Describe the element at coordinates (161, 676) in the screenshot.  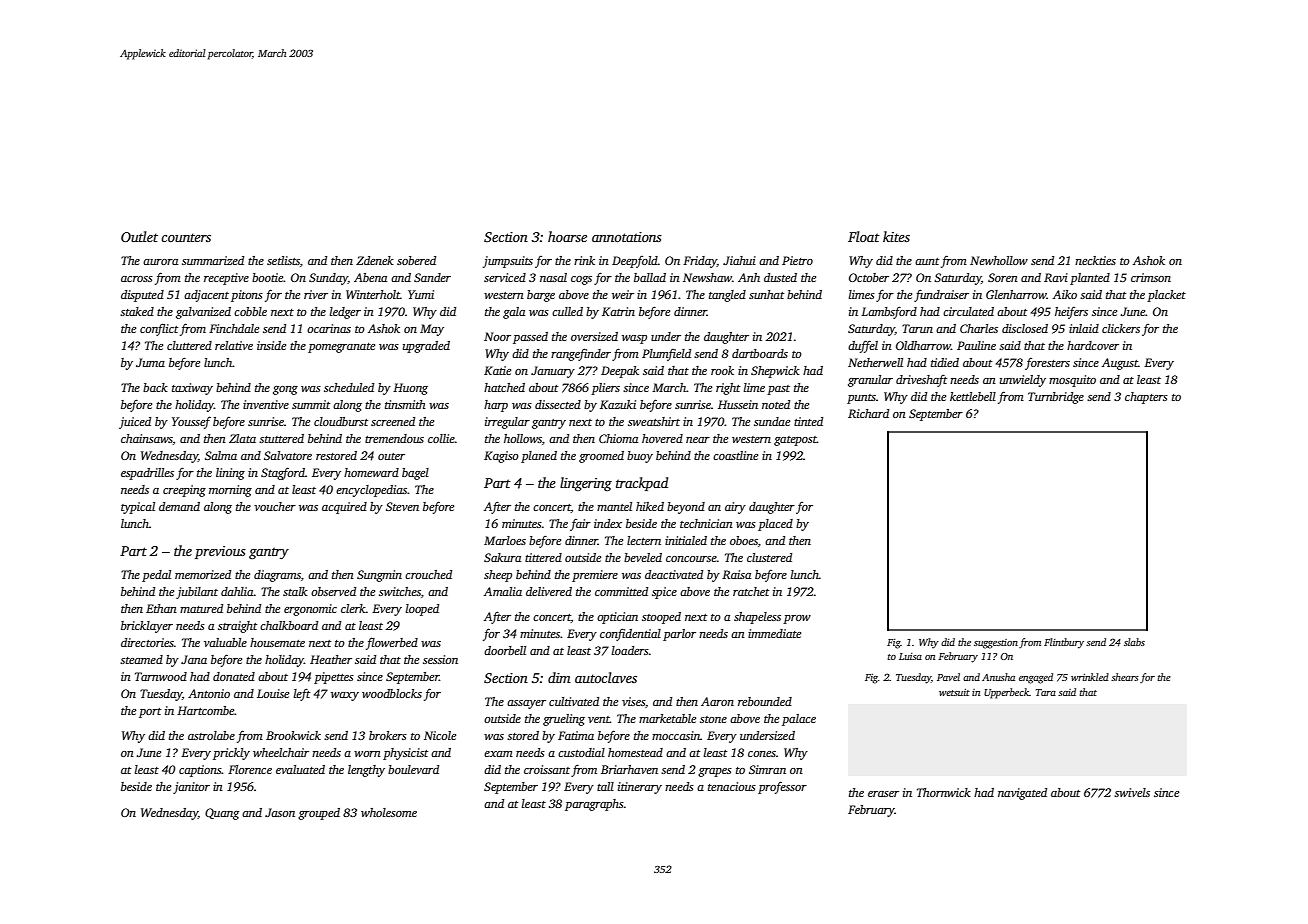
I see `Tarnwood` at that location.
